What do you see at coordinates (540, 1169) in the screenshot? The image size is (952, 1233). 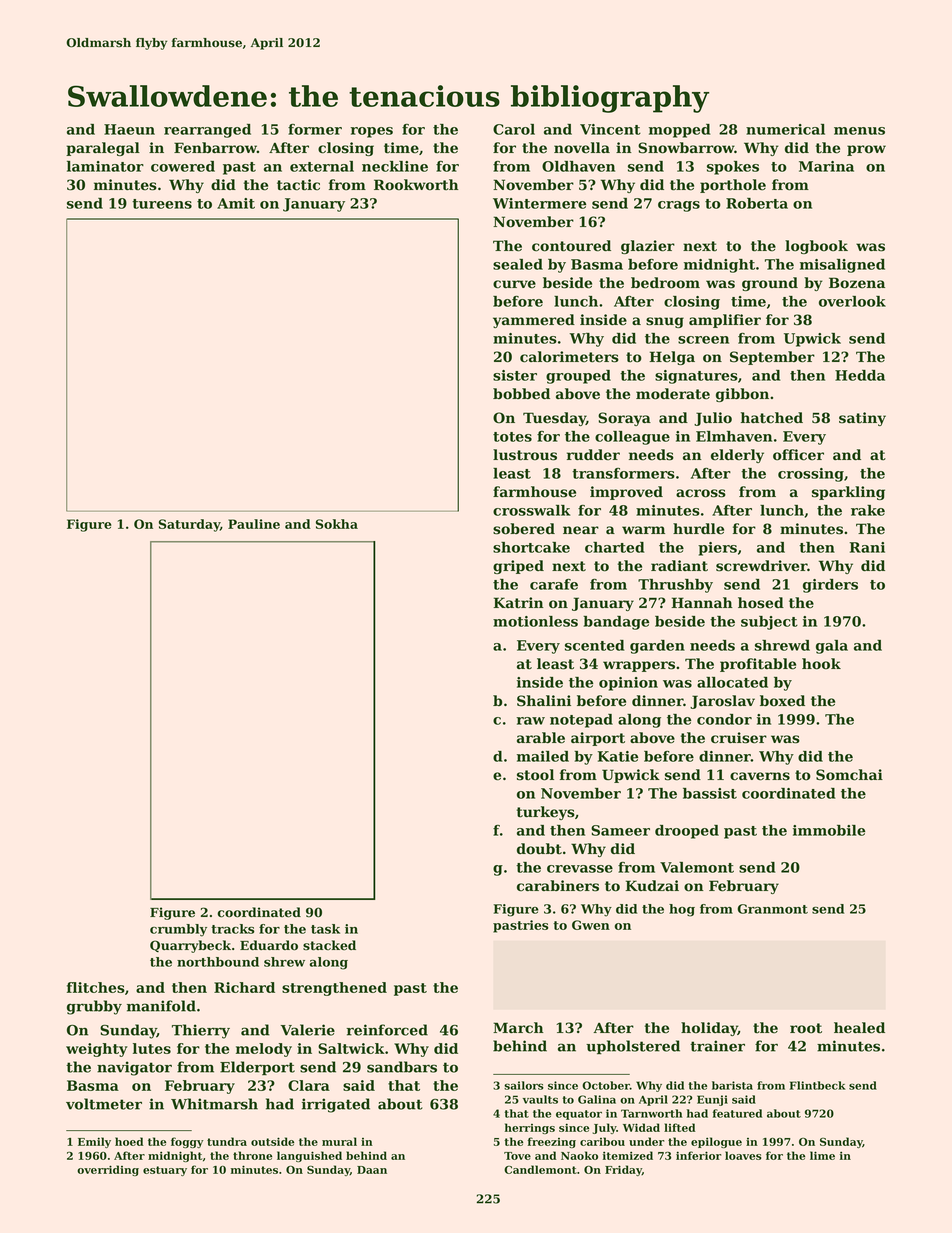 I see `Candlemont` at bounding box center [540, 1169].
